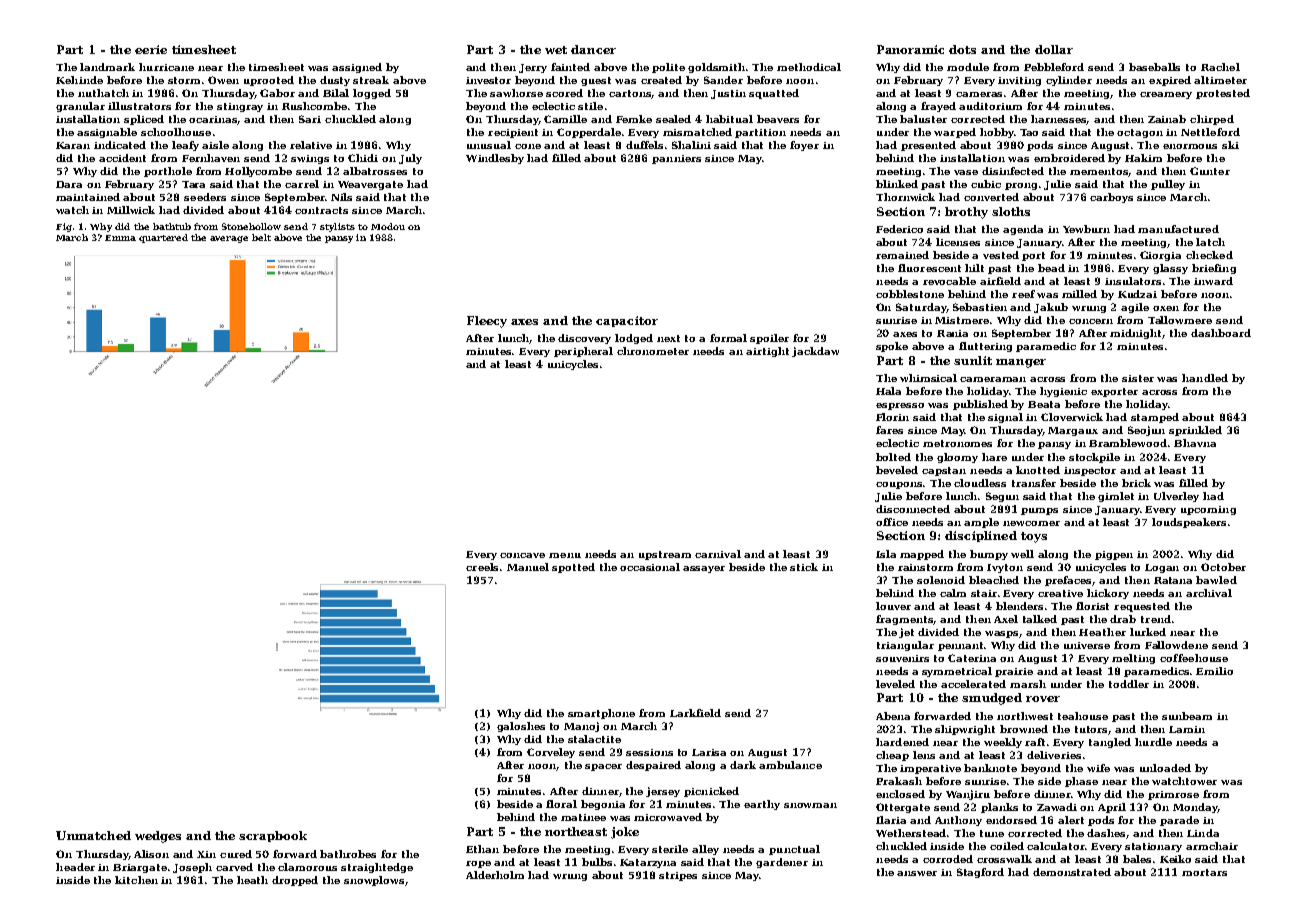  What do you see at coordinates (650, 567) in the screenshot?
I see `occasional` at bounding box center [650, 567].
